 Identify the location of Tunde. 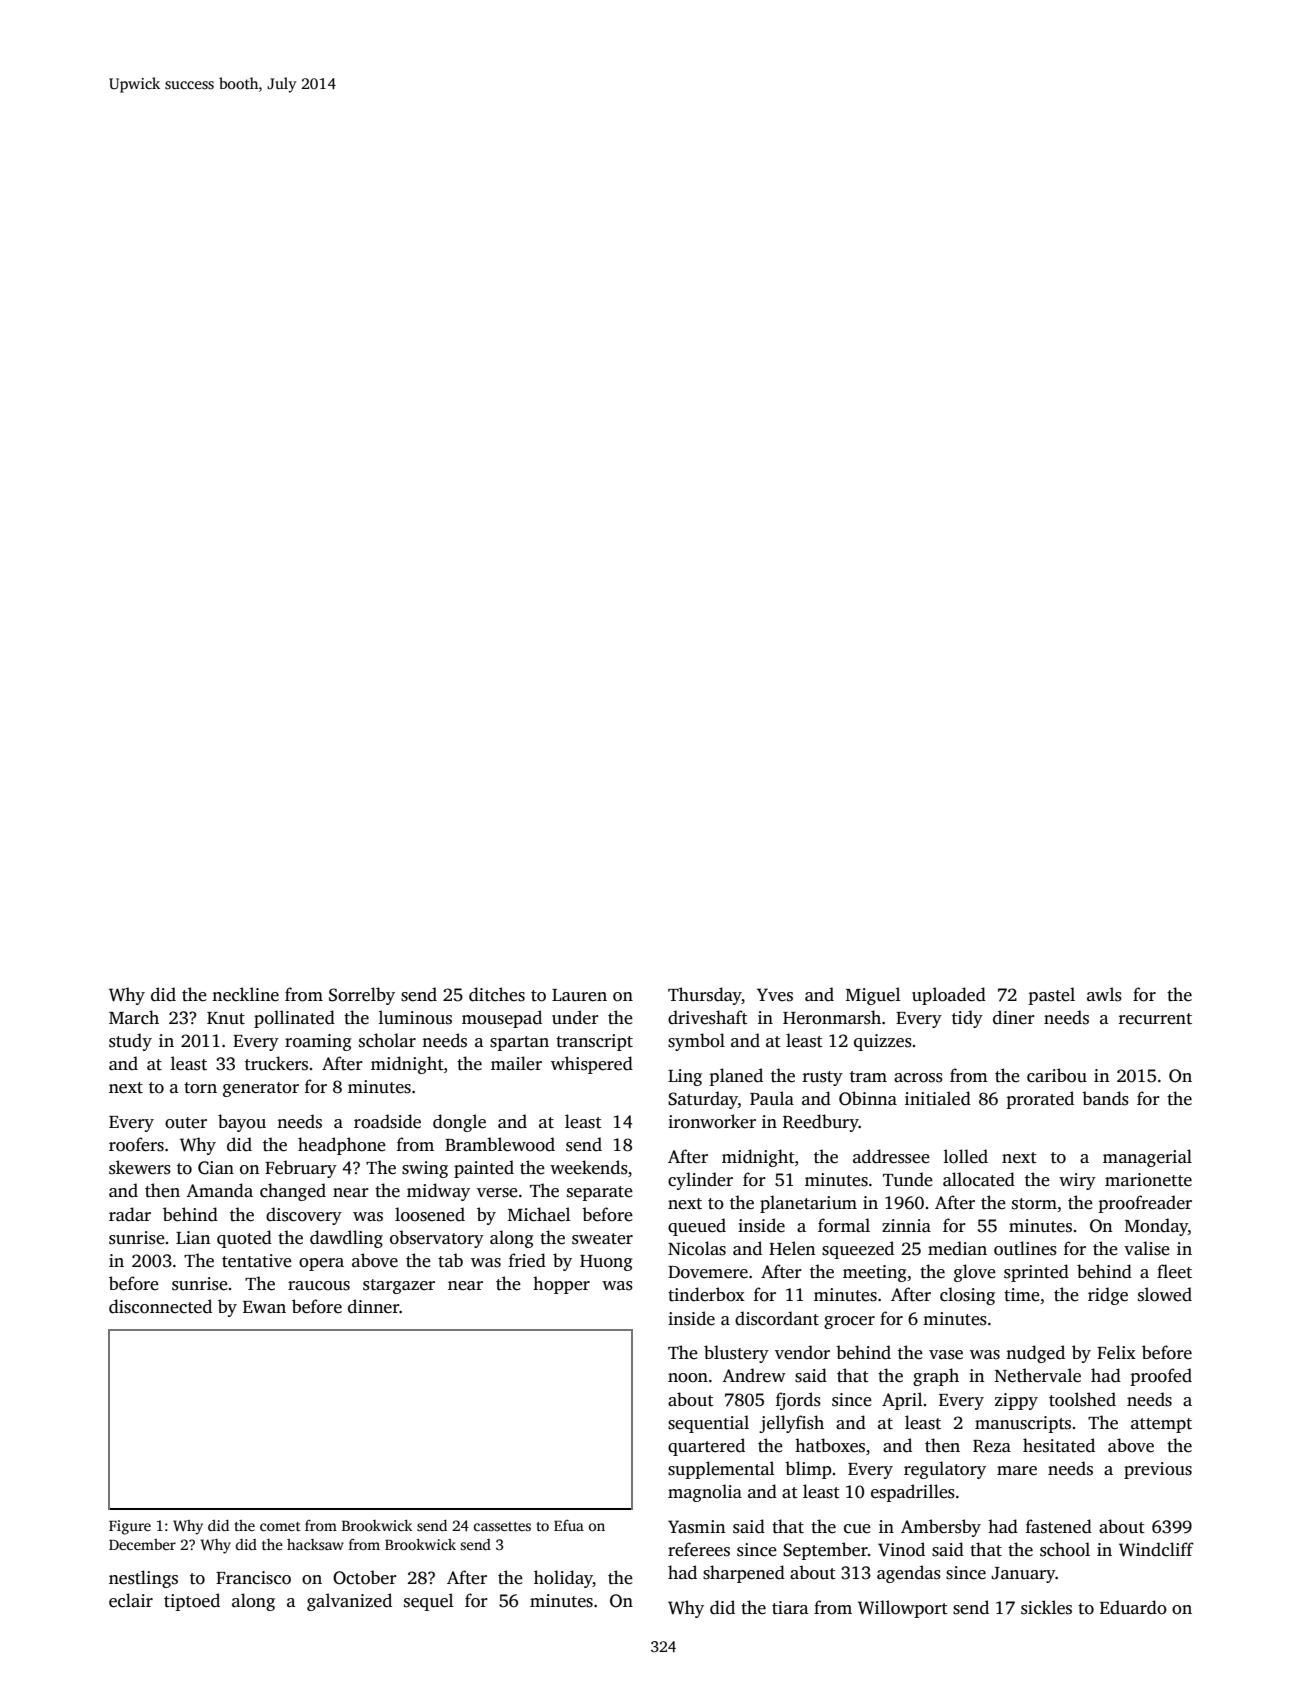
(908, 1179).
